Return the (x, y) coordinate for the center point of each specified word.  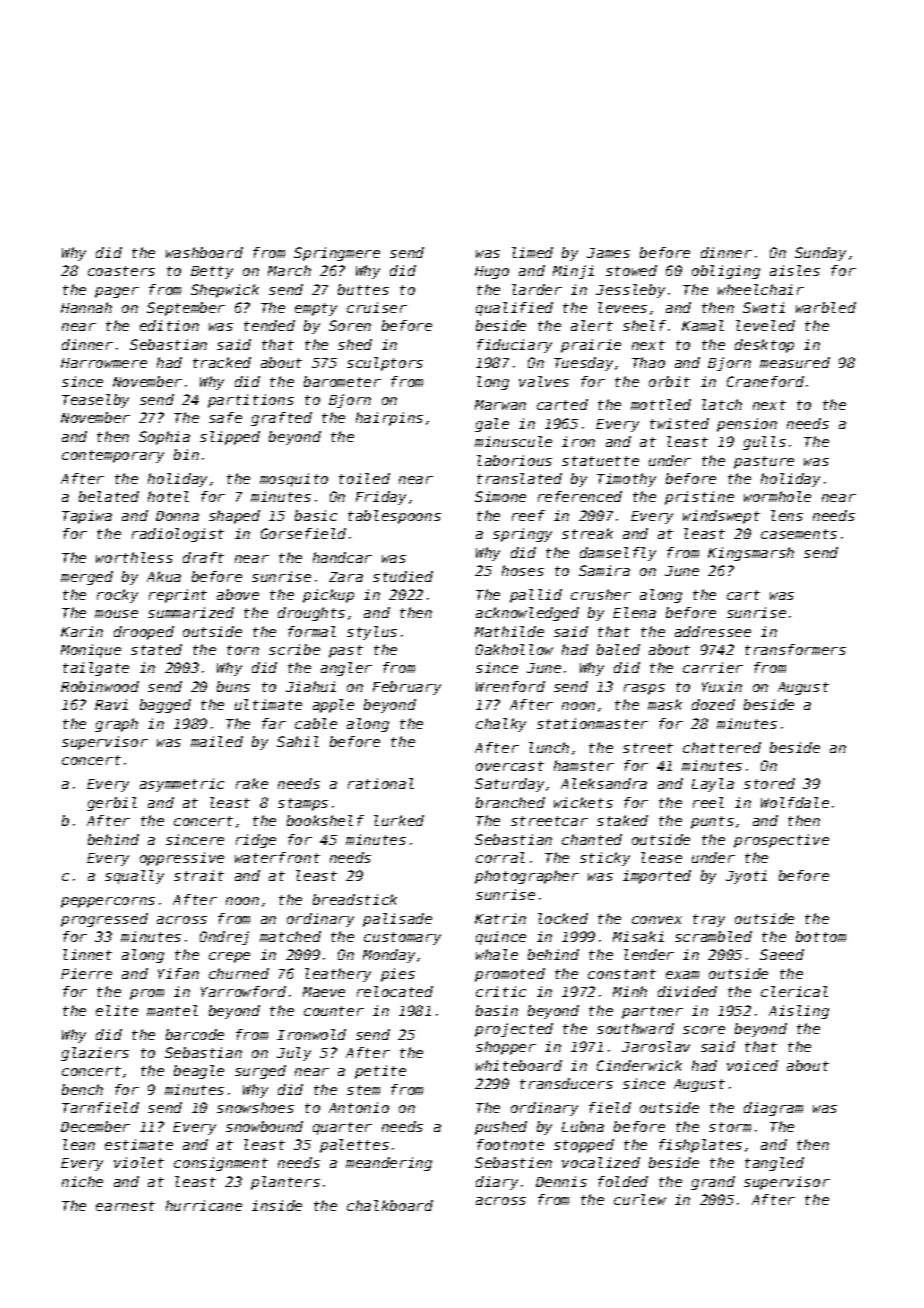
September (186, 309)
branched (510, 802)
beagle (199, 1072)
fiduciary (514, 346)
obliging (726, 272)
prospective (781, 841)
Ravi (111, 704)
